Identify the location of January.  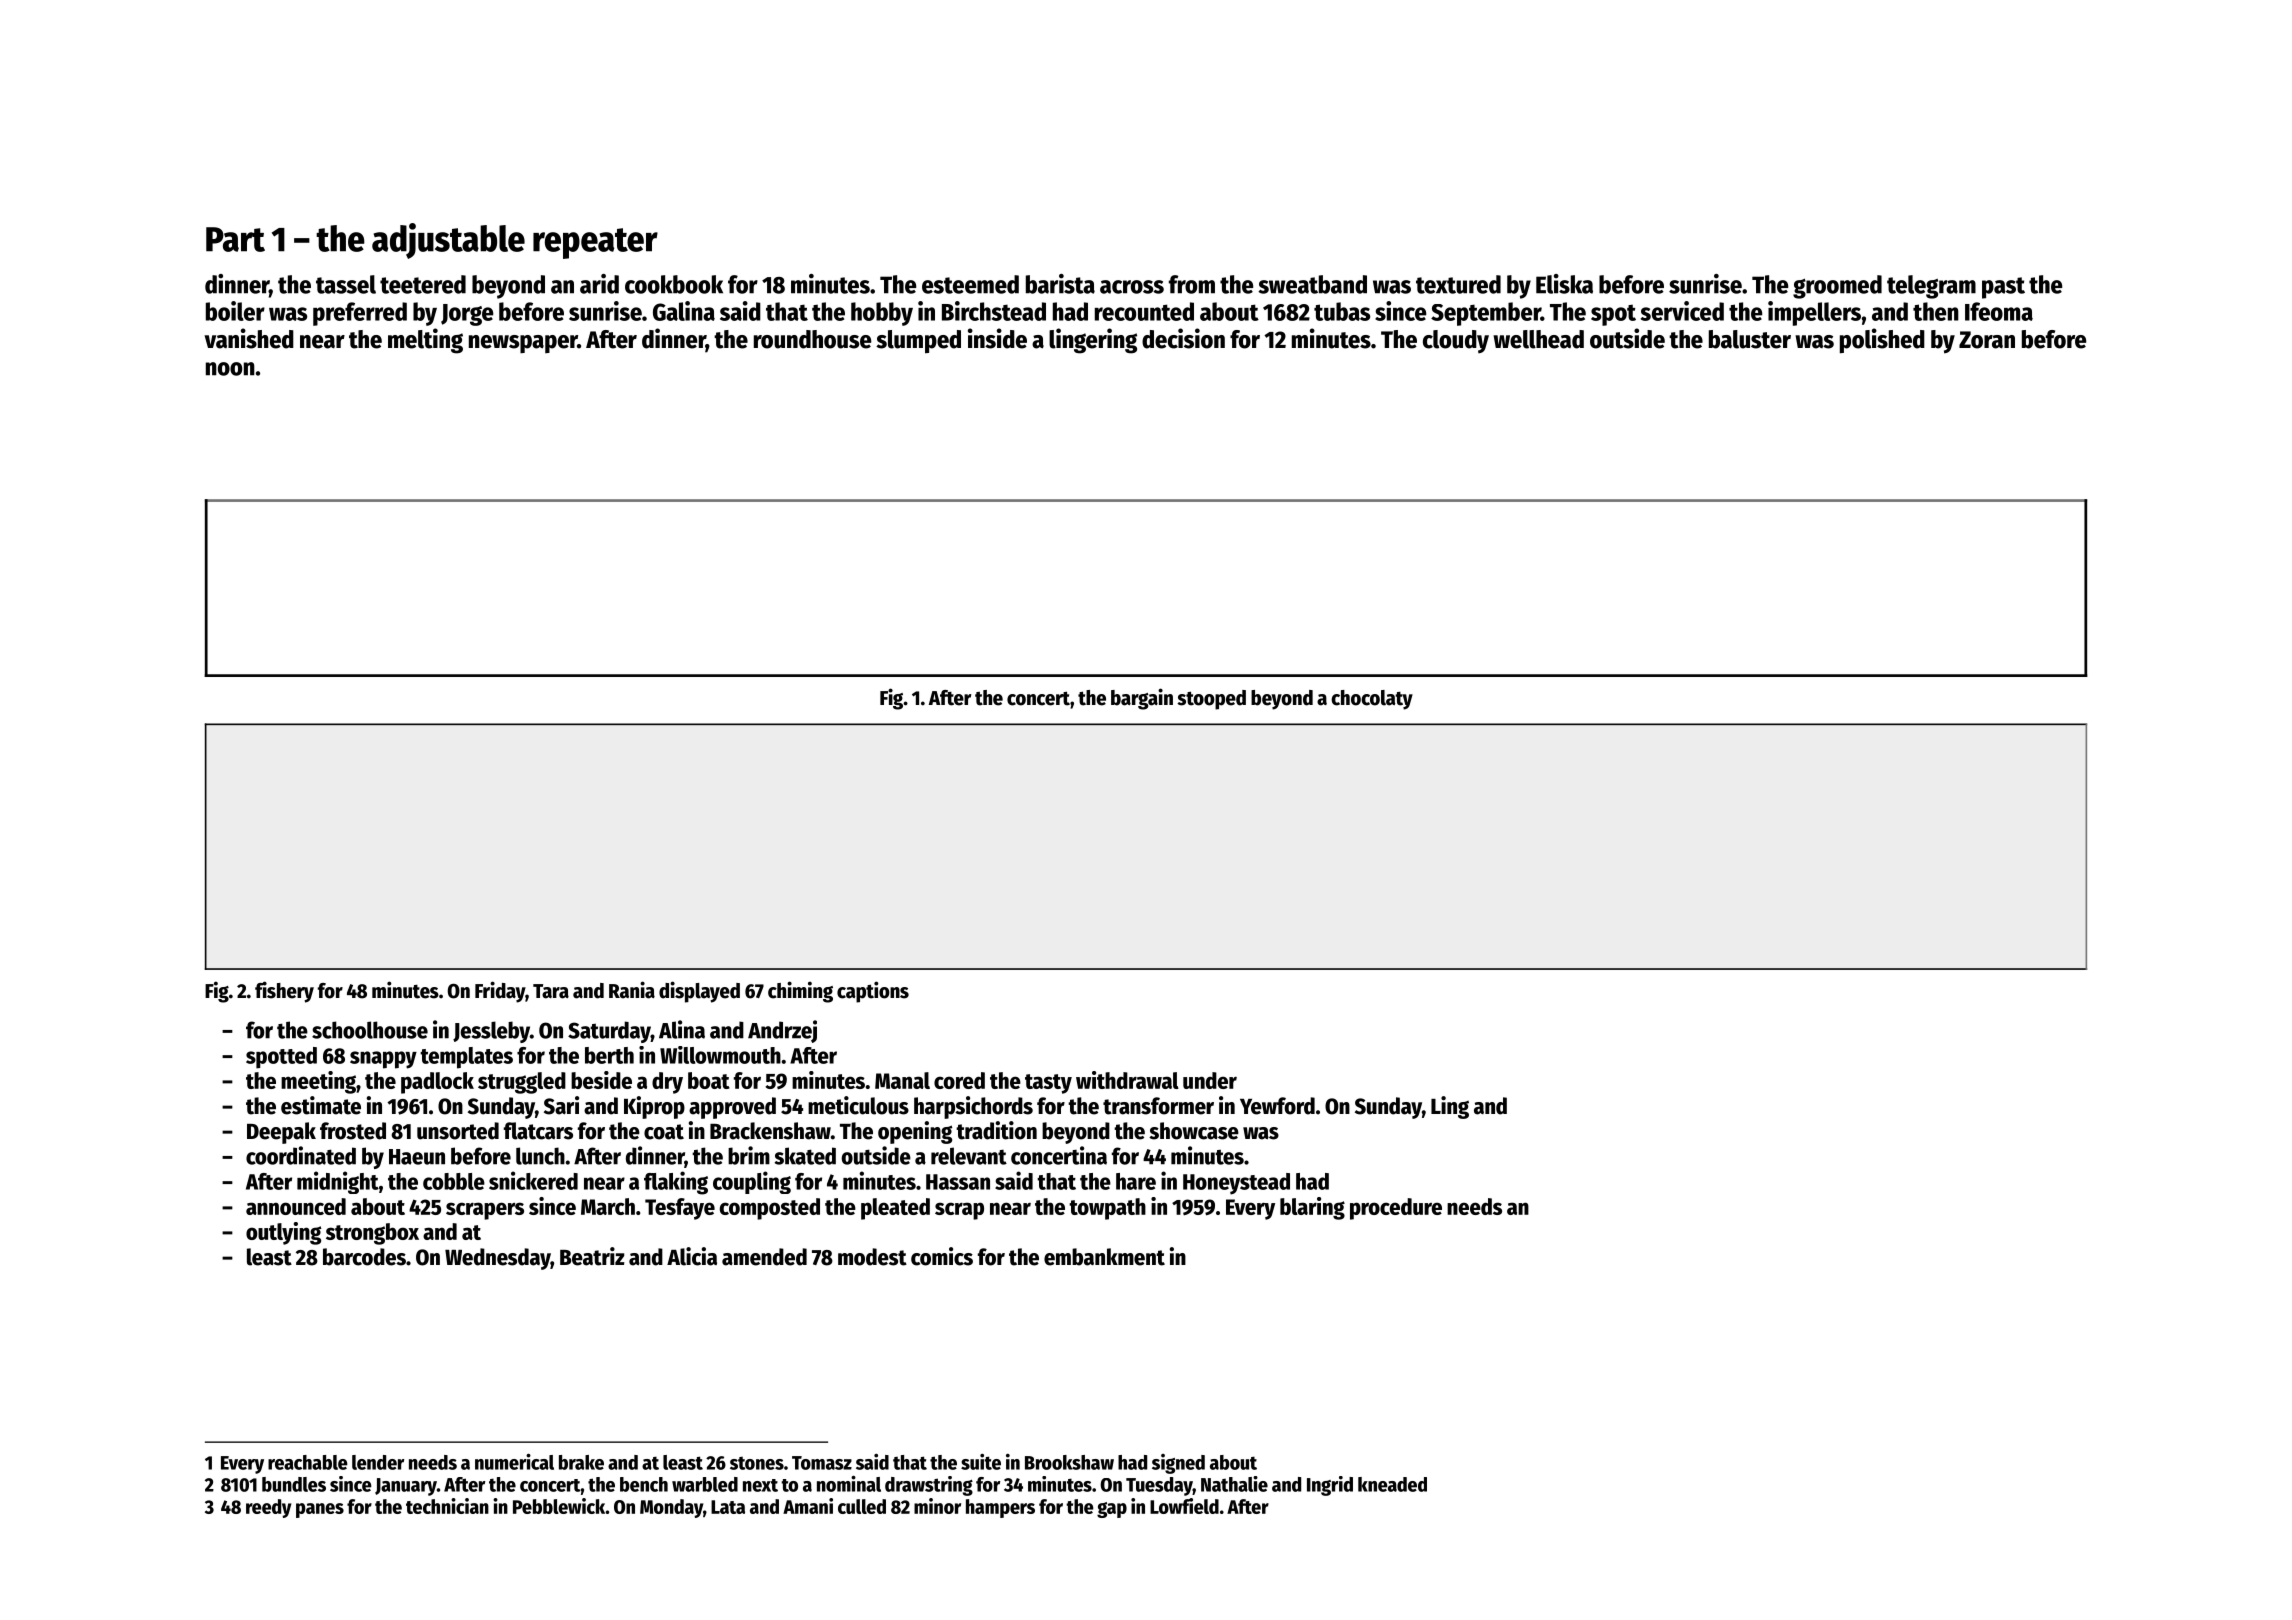
(406, 1487).
